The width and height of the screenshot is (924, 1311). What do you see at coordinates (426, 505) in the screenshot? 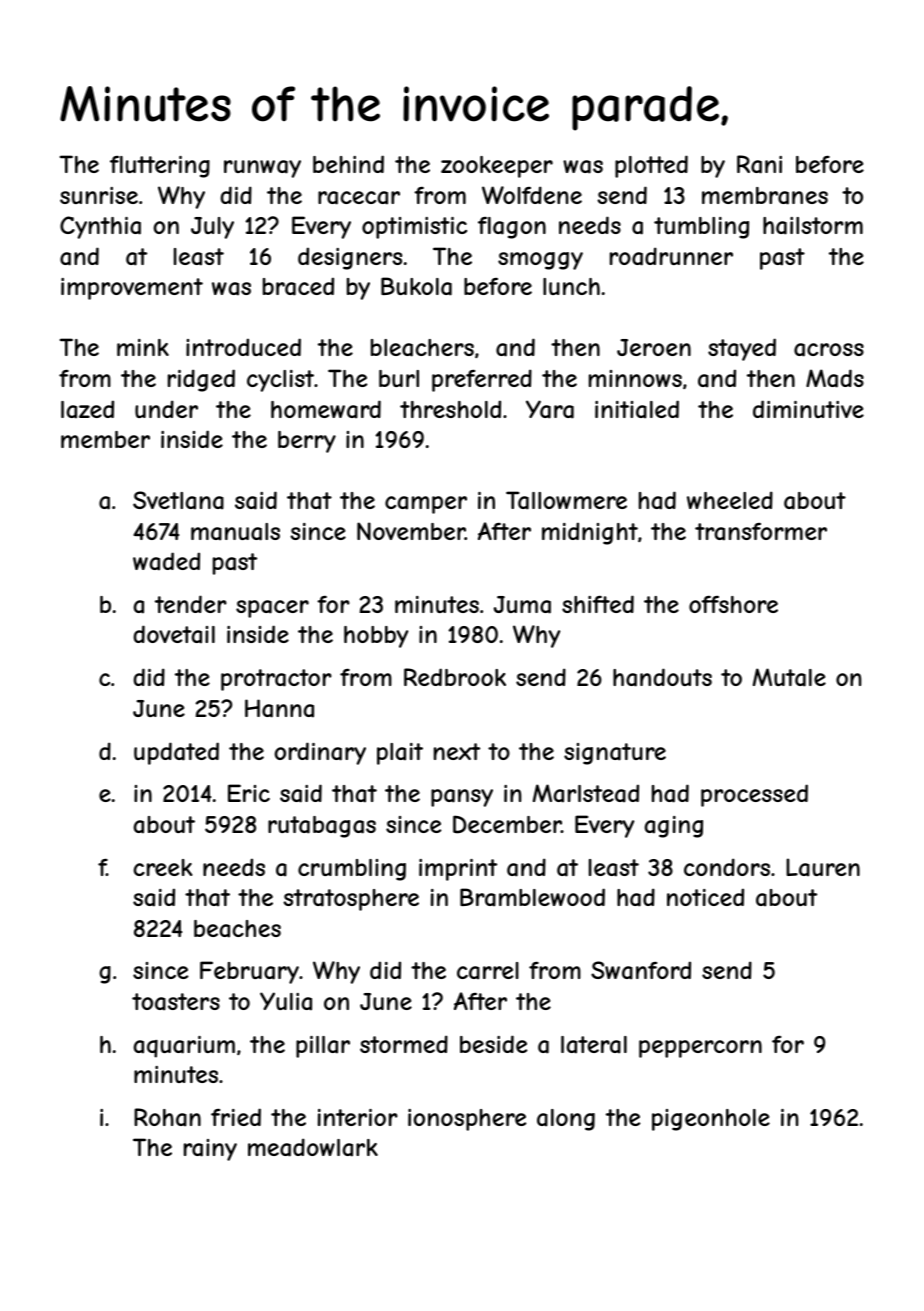
I see `camper` at bounding box center [426, 505].
